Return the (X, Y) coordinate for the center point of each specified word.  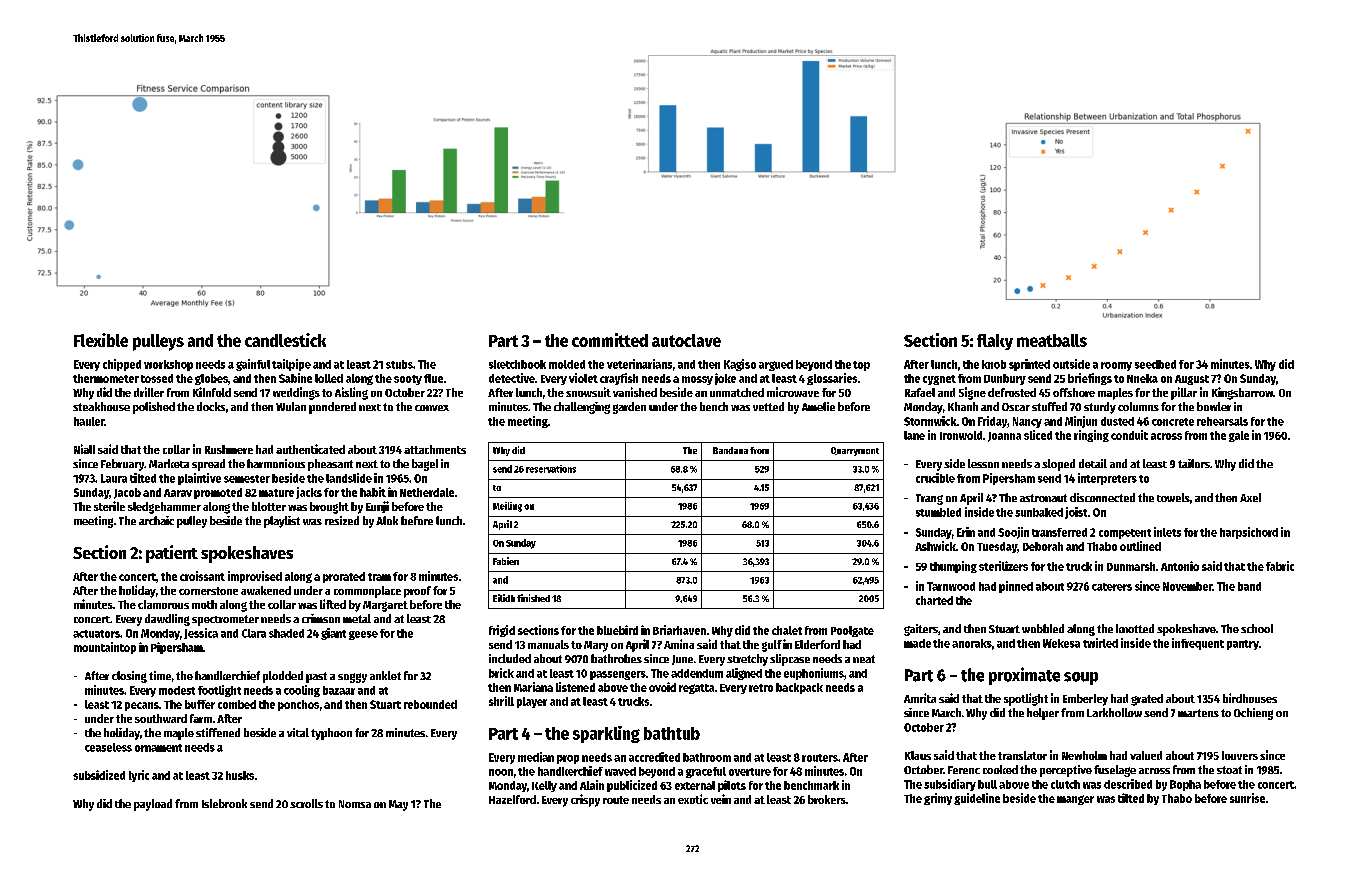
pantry (1243, 645)
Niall (84, 449)
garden (629, 408)
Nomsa (355, 804)
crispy (585, 800)
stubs (399, 364)
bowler (1214, 406)
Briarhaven (679, 630)
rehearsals (1222, 421)
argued (776, 365)
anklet (385, 675)
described (1128, 784)
